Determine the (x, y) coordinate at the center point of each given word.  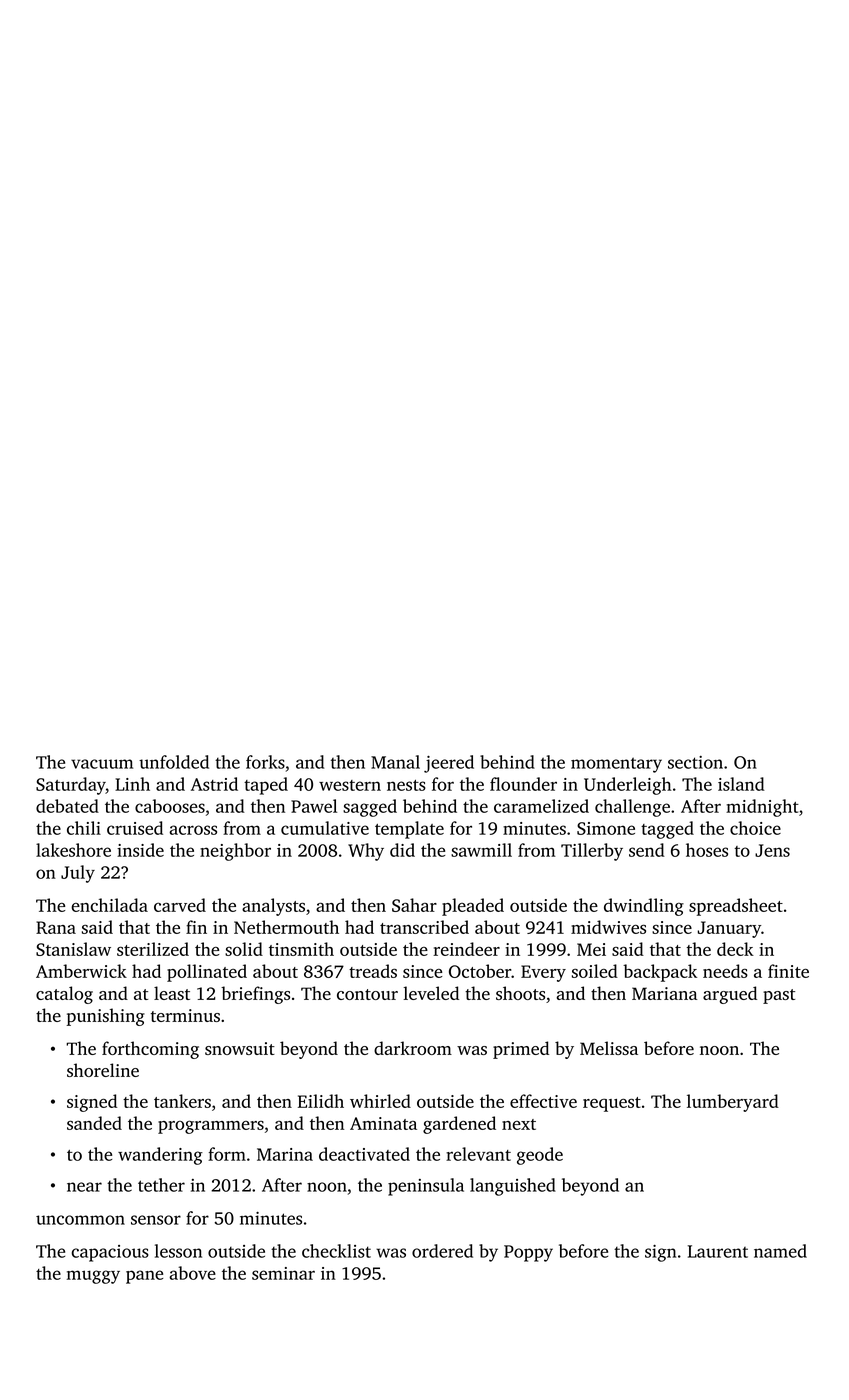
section (695, 762)
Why (366, 852)
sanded (94, 1123)
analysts (273, 907)
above (192, 1273)
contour (367, 994)
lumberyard (733, 1103)
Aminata (383, 1123)
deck (735, 949)
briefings (255, 995)
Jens (772, 850)
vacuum (102, 764)
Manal (395, 762)
